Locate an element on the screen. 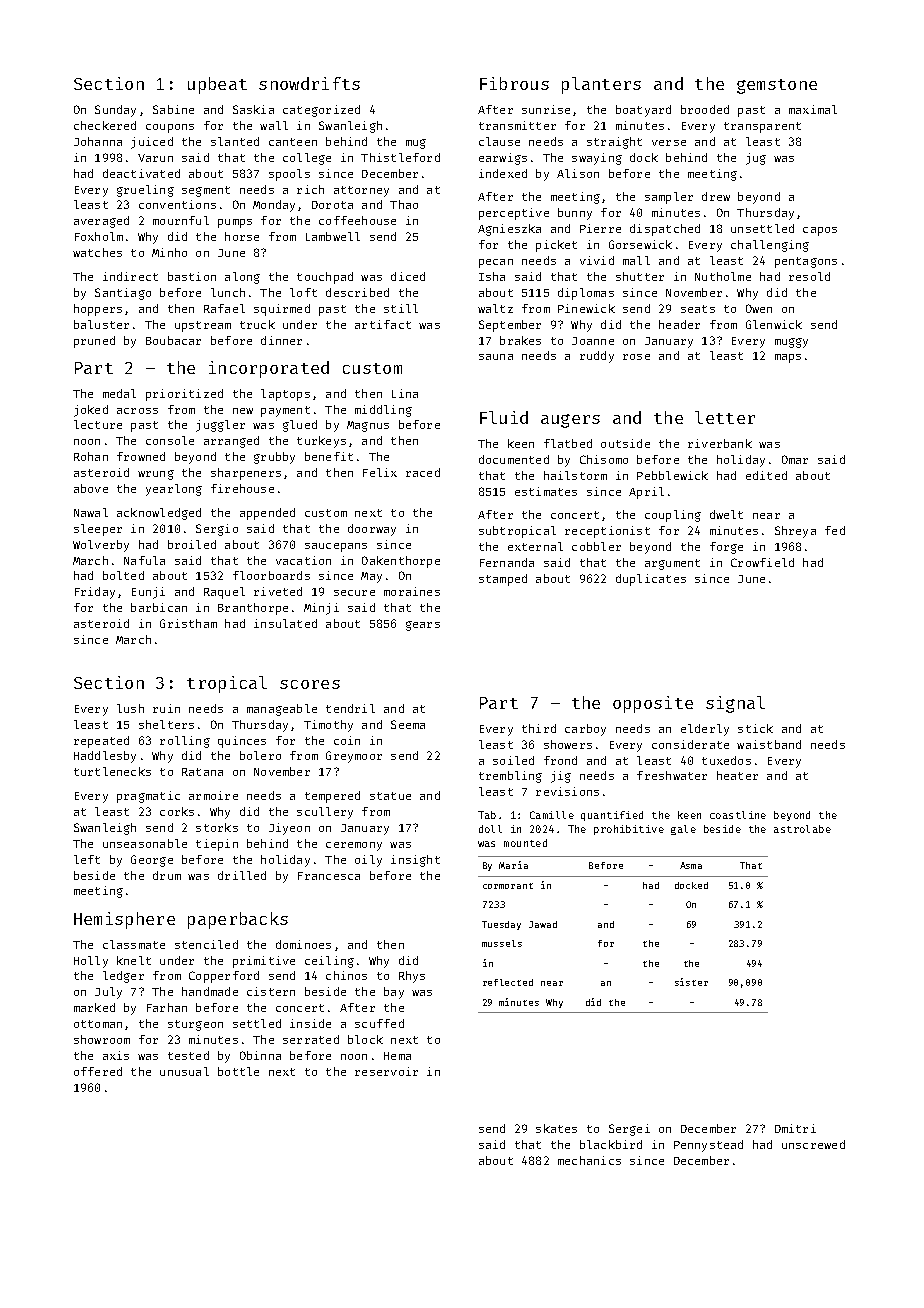 The width and height of the screenshot is (924, 1308). opposite is located at coordinates (653, 704).
